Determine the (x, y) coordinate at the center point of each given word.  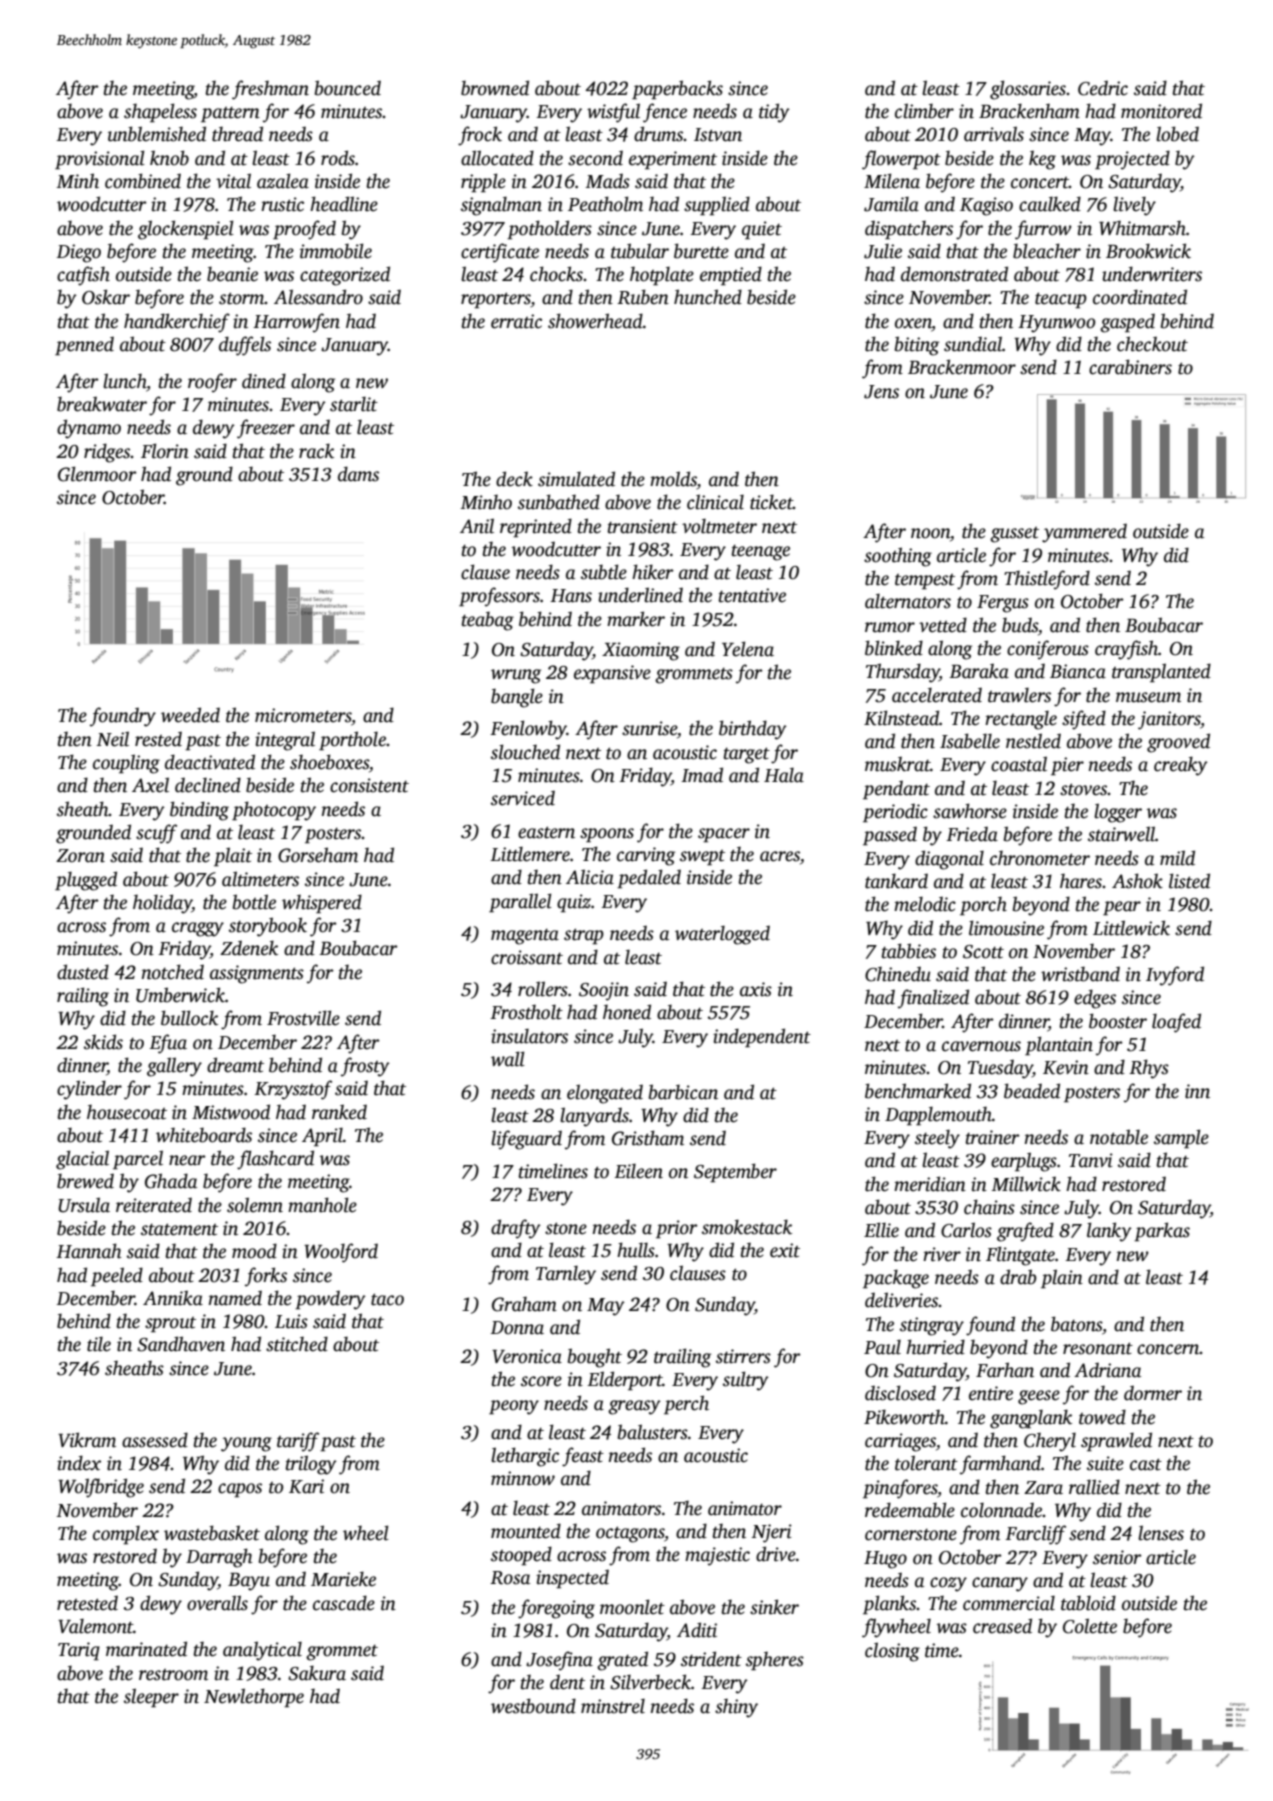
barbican (683, 1092)
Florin (165, 451)
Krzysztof (293, 1090)
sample (1181, 1139)
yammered (1084, 533)
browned (495, 88)
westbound (533, 1706)
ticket (771, 502)
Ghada (171, 1181)
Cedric (1103, 88)
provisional (100, 160)
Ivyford (1175, 976)
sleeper (151, 1698)
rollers (543, 989)
